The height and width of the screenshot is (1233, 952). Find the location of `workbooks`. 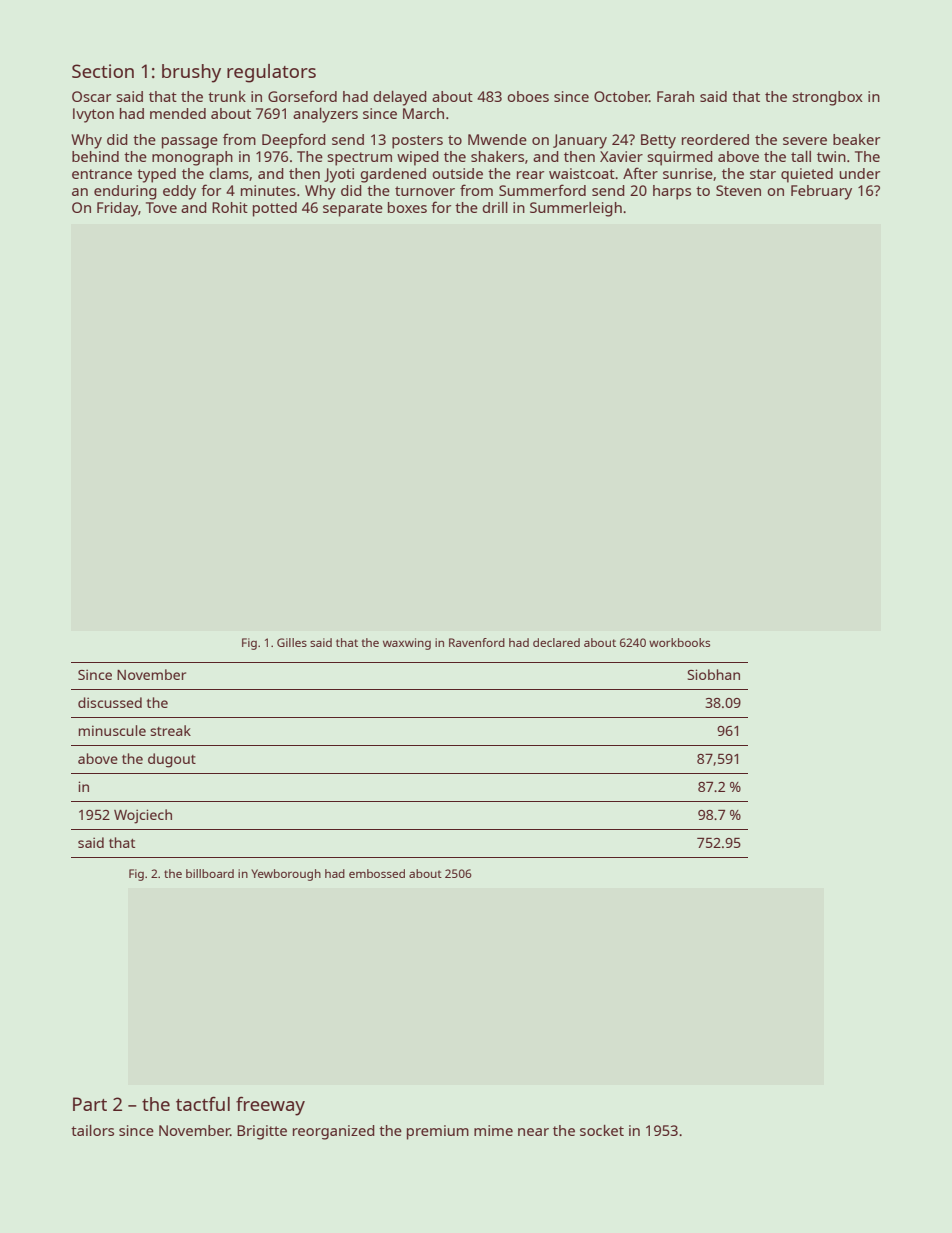

workbooks is located at coordinates (679, 642).
